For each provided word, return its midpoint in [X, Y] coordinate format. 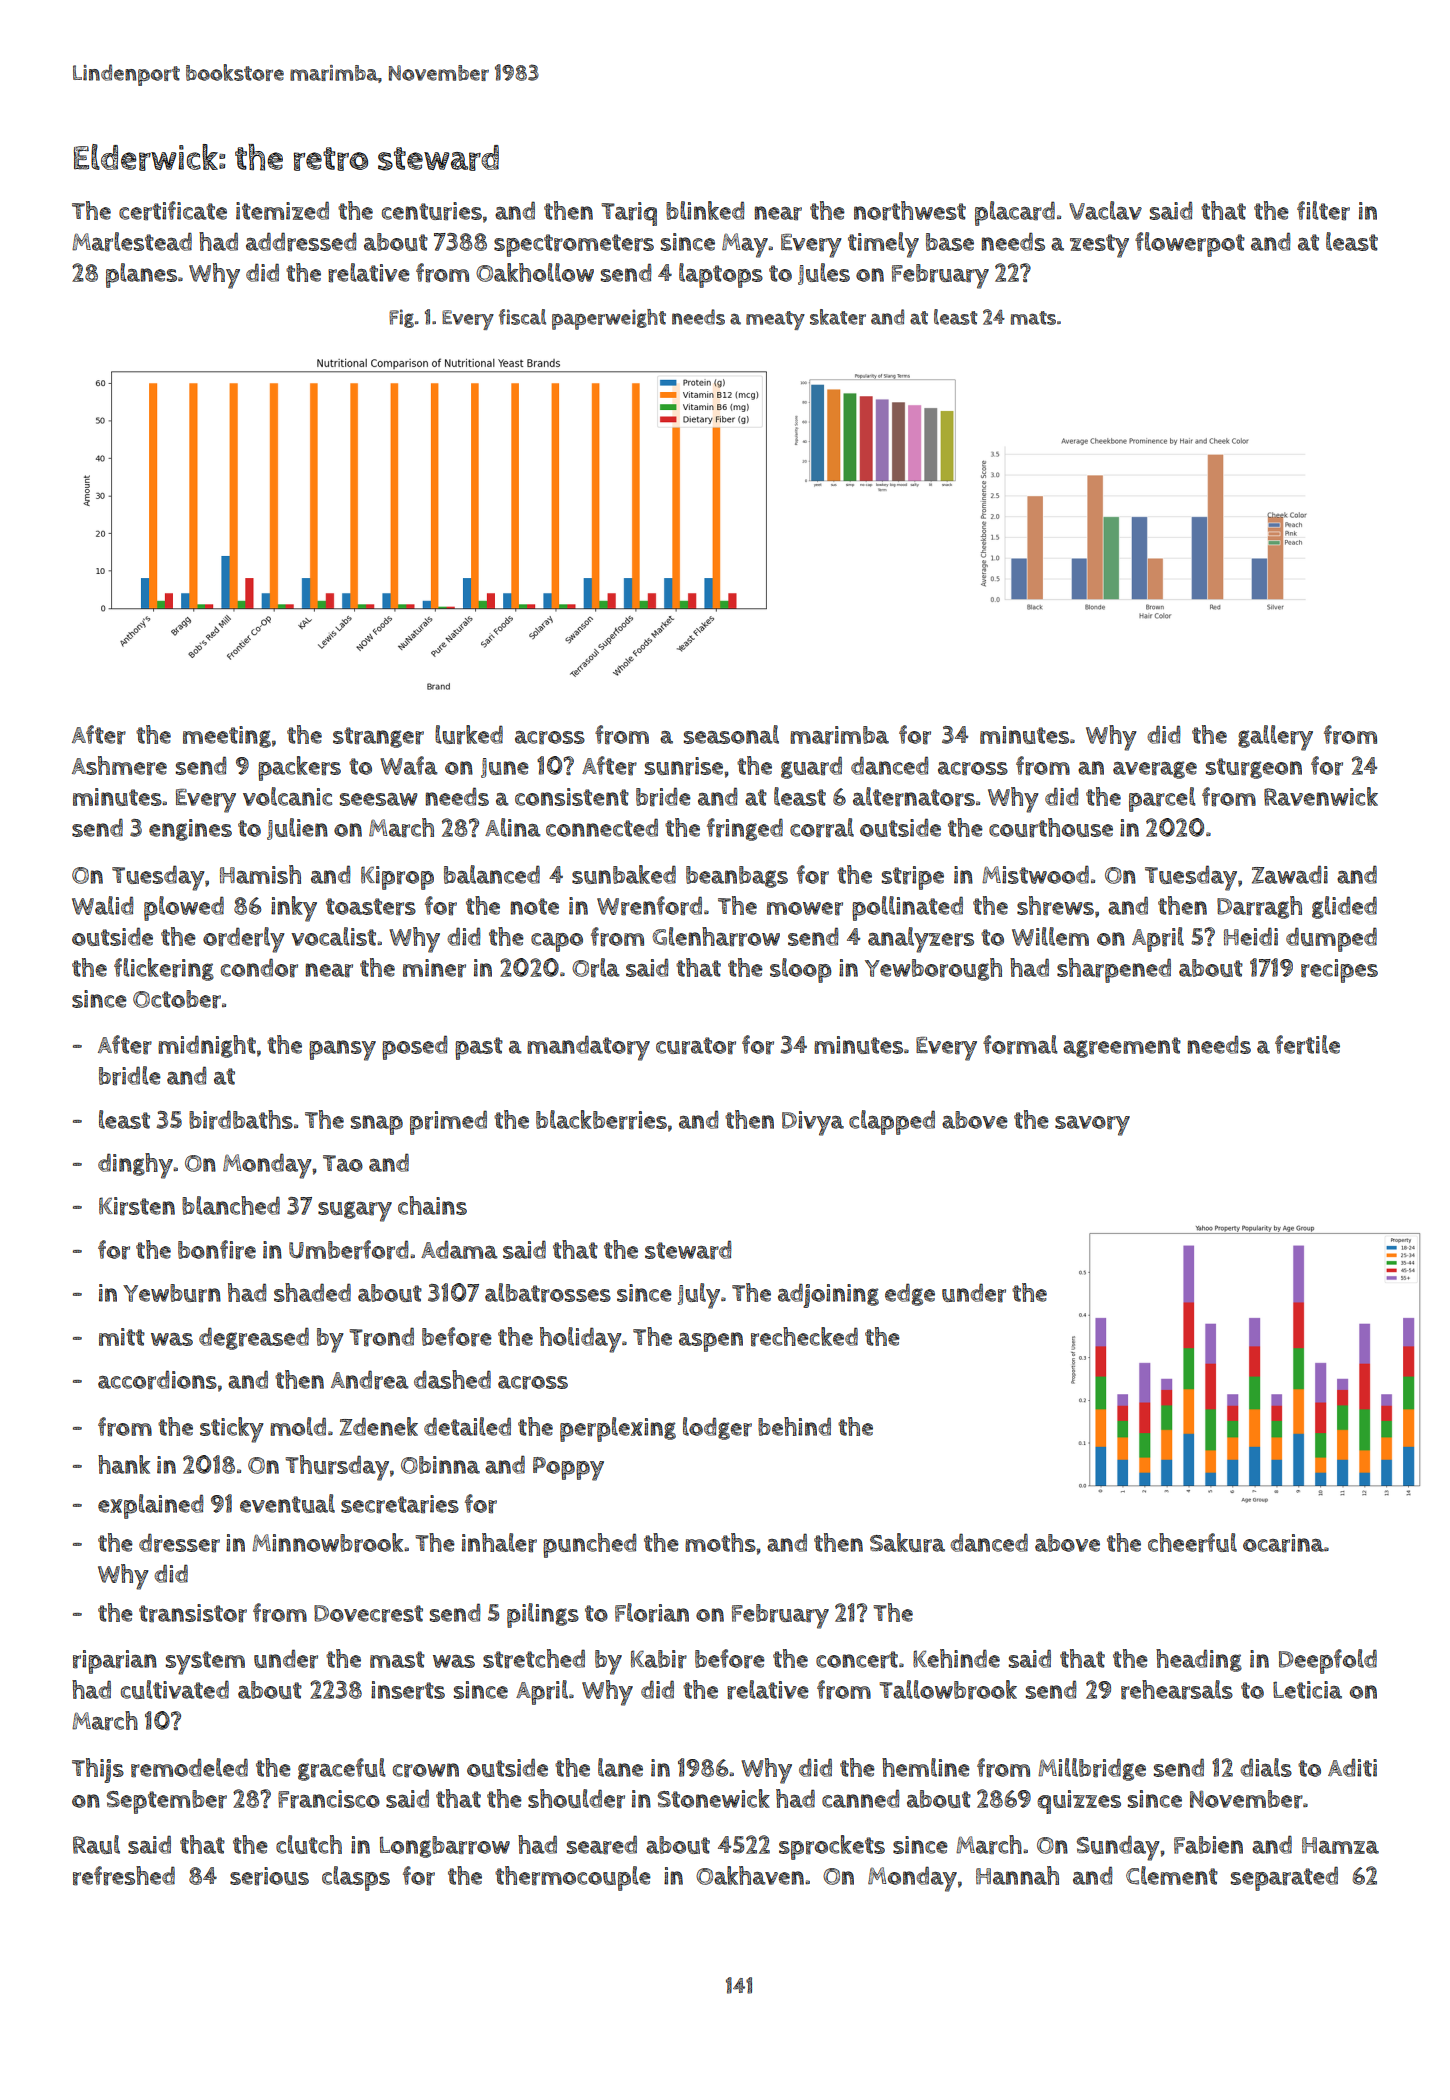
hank [124, 1464]
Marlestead [132, 242]
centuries [432, 211]
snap [377, 1125]
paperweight [609, 319]
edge [910, 1294]
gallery [1275, 738]
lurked [469, 735]
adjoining [828, 1295]
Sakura [907, 1543]
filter [1323, 211]
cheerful [1192, 1543]
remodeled [189, 1768]
